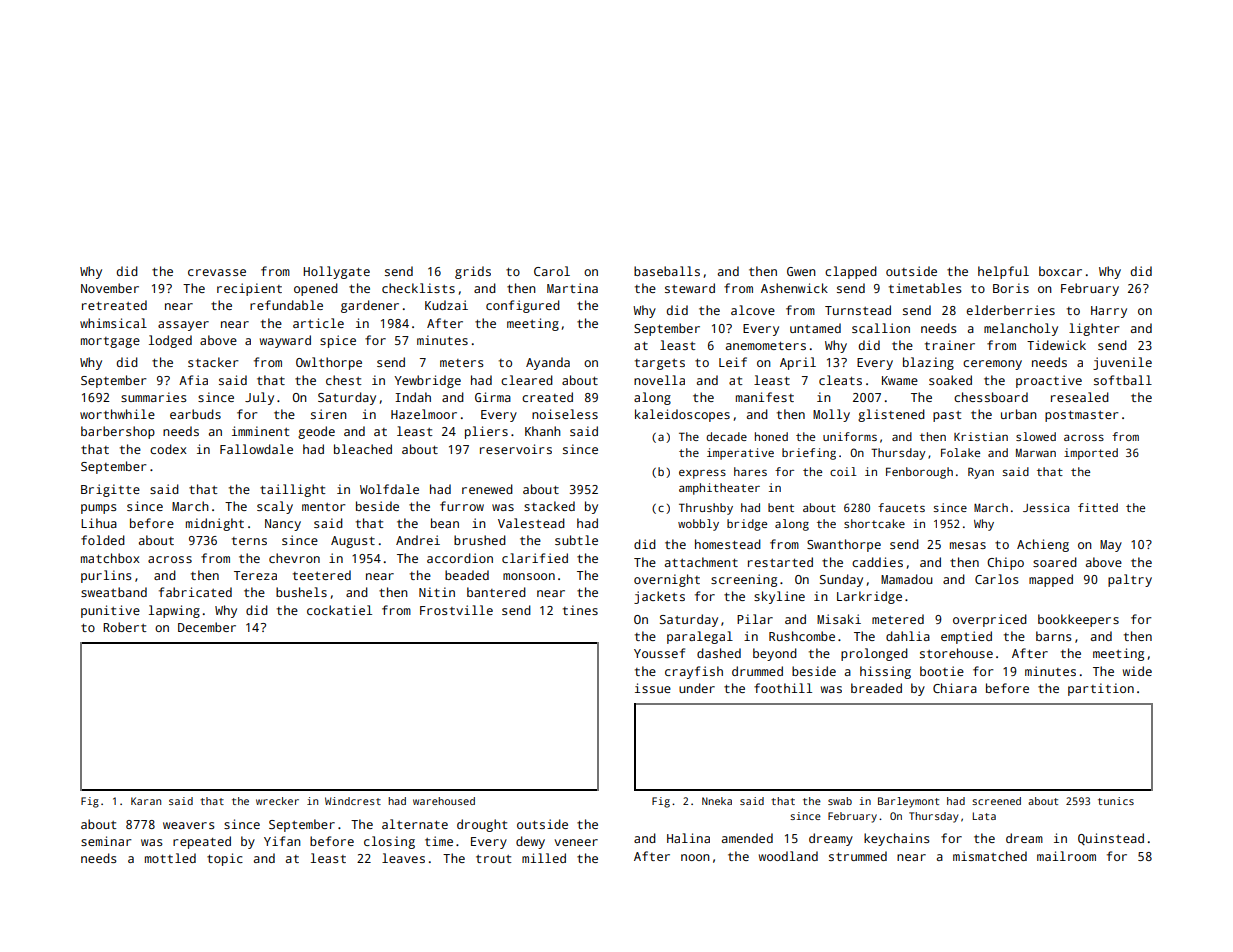  I want to click on seminar, so click(106, 841).
